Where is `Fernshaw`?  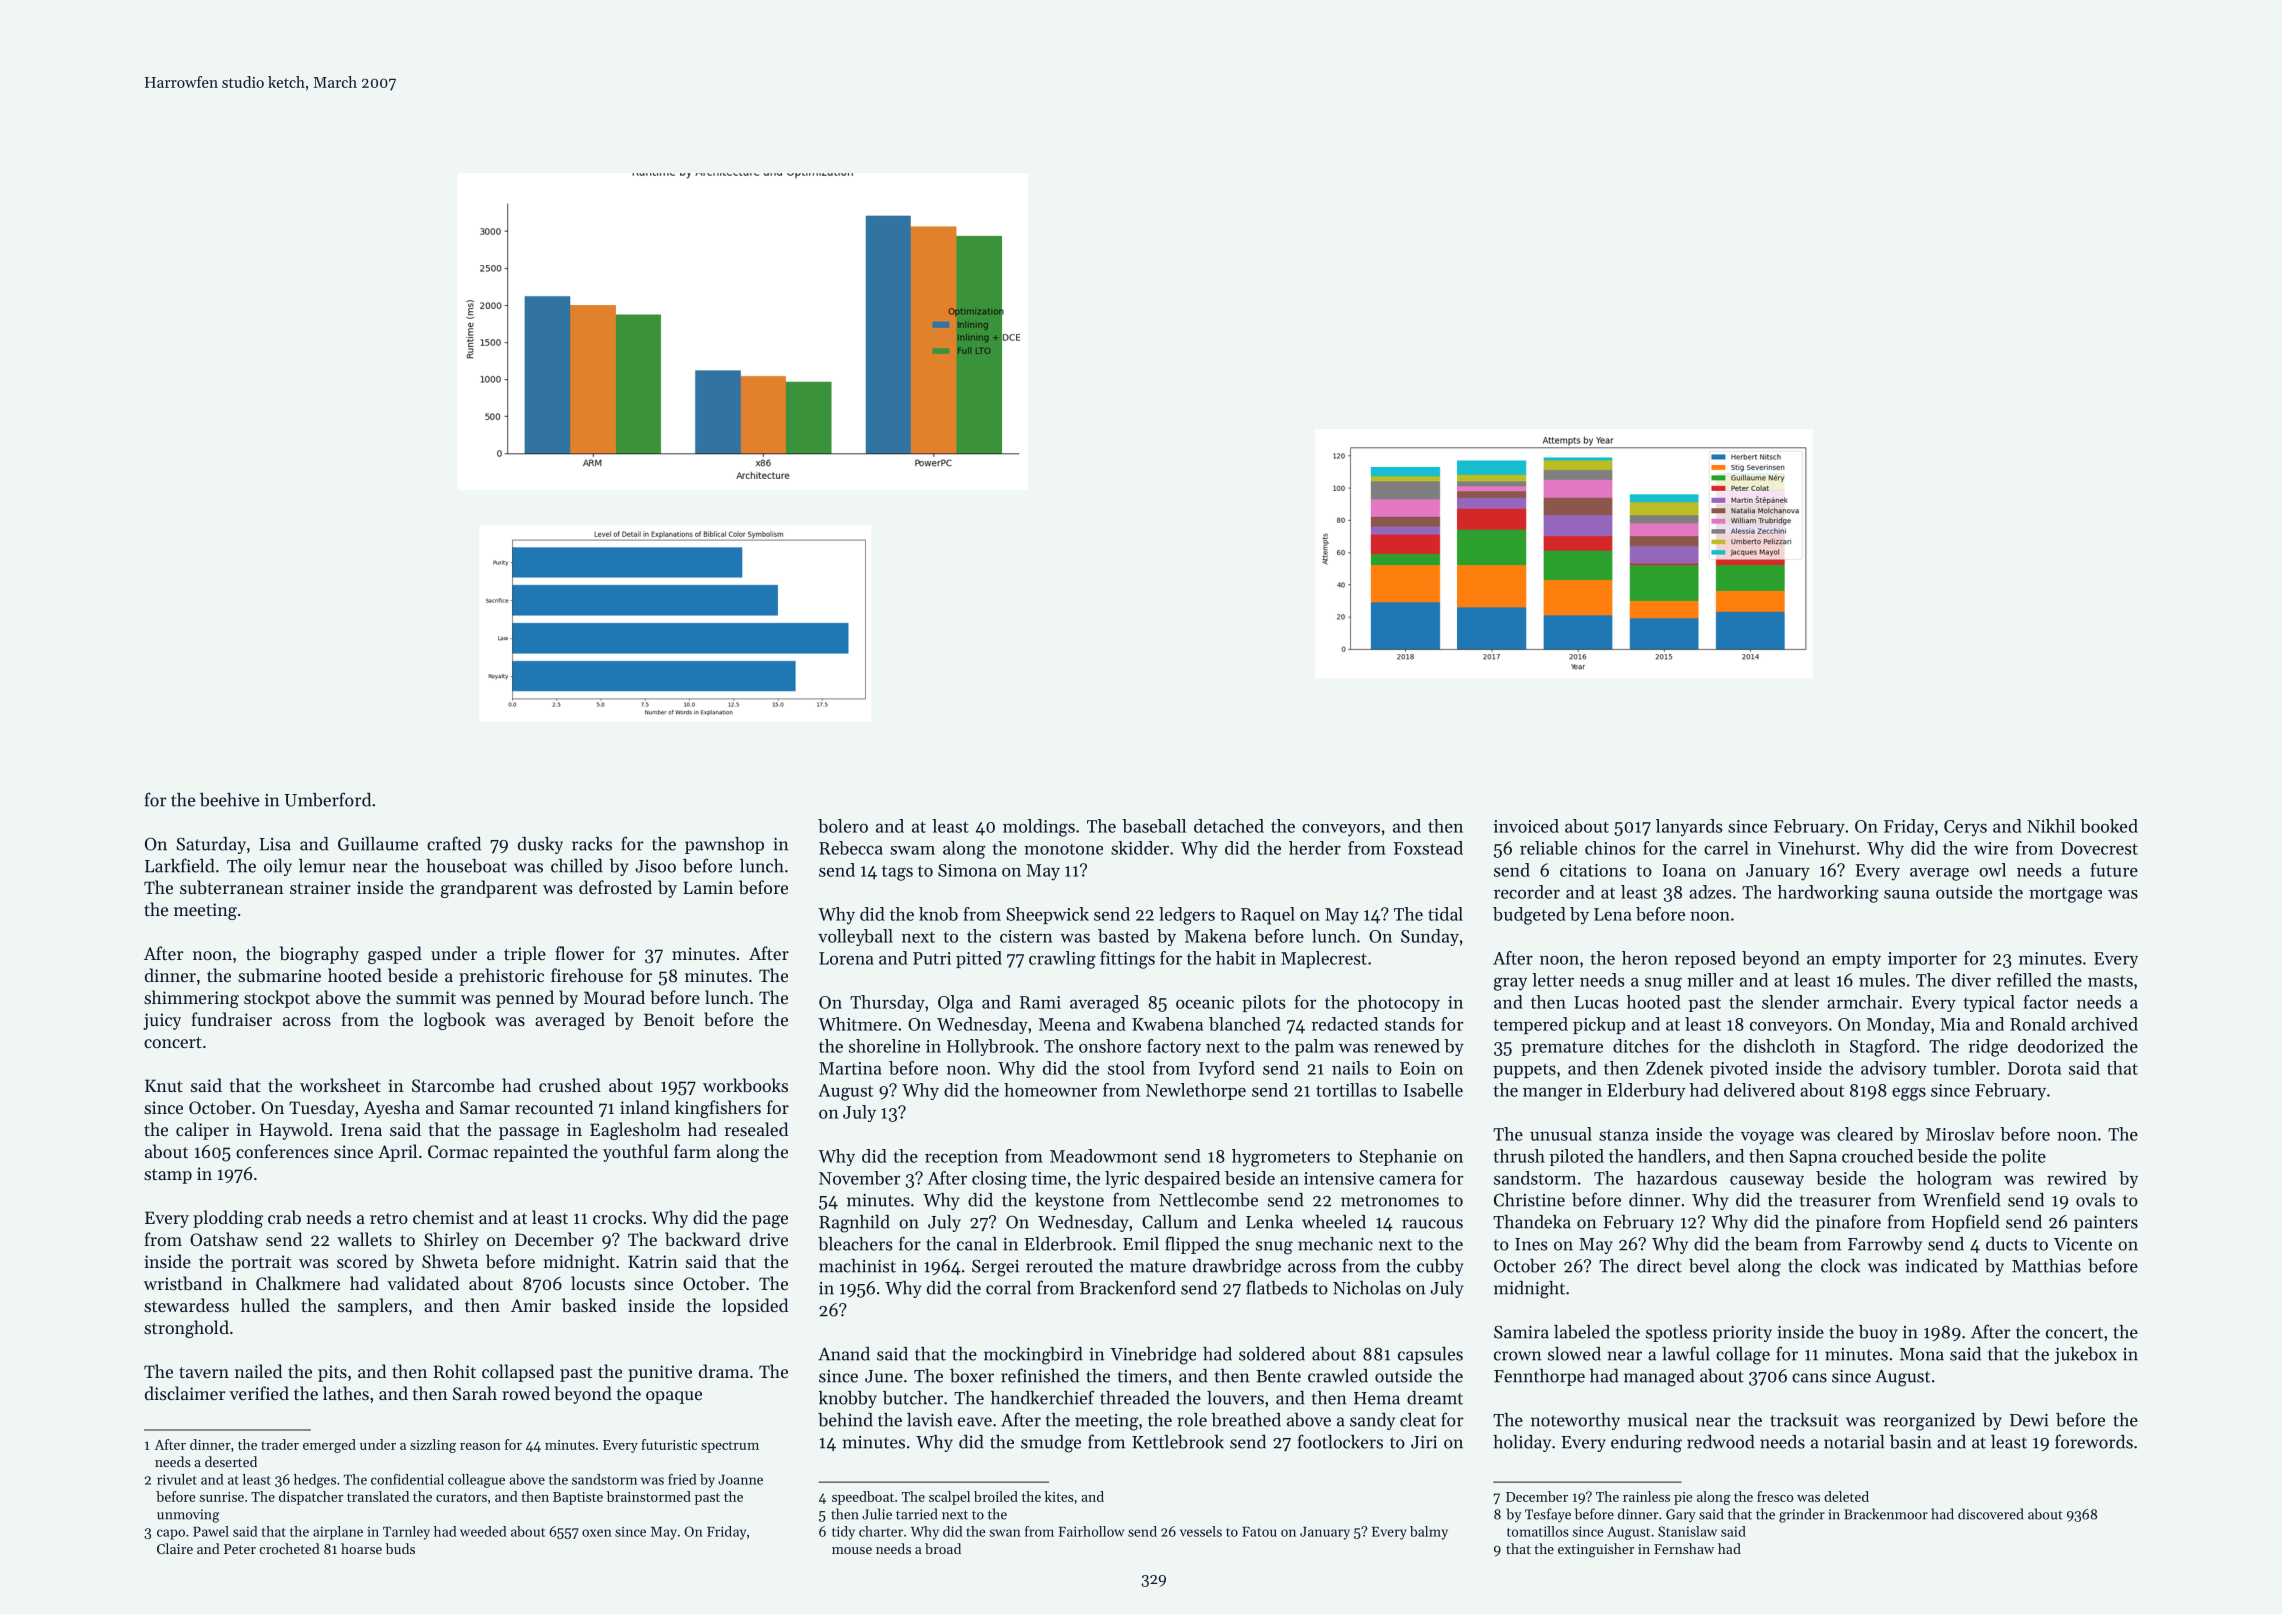
Fernshaw is located at coordinates (1684, 1548).
